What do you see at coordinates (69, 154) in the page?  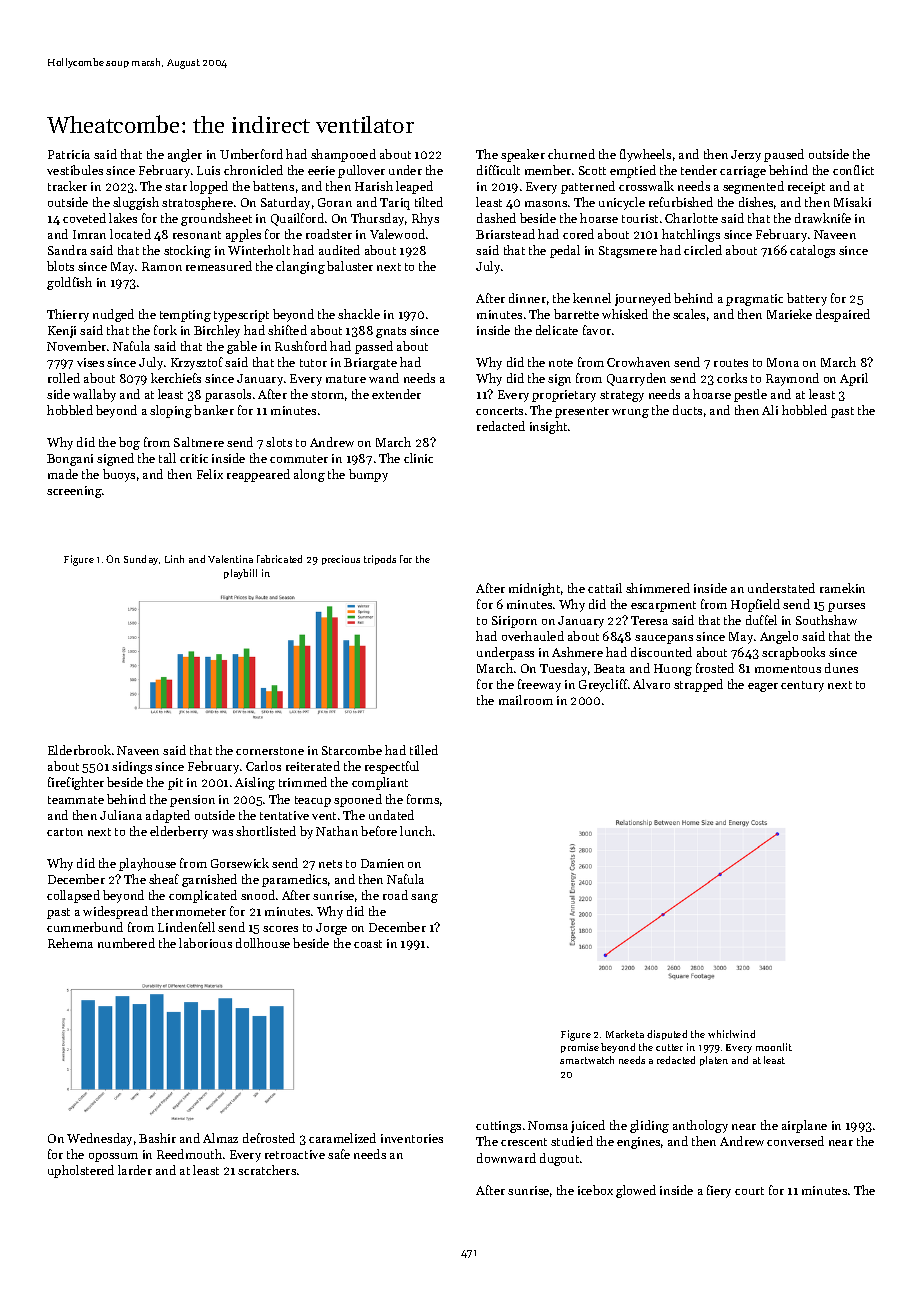 I see `Patricia` at bounding box center [69, 154].
